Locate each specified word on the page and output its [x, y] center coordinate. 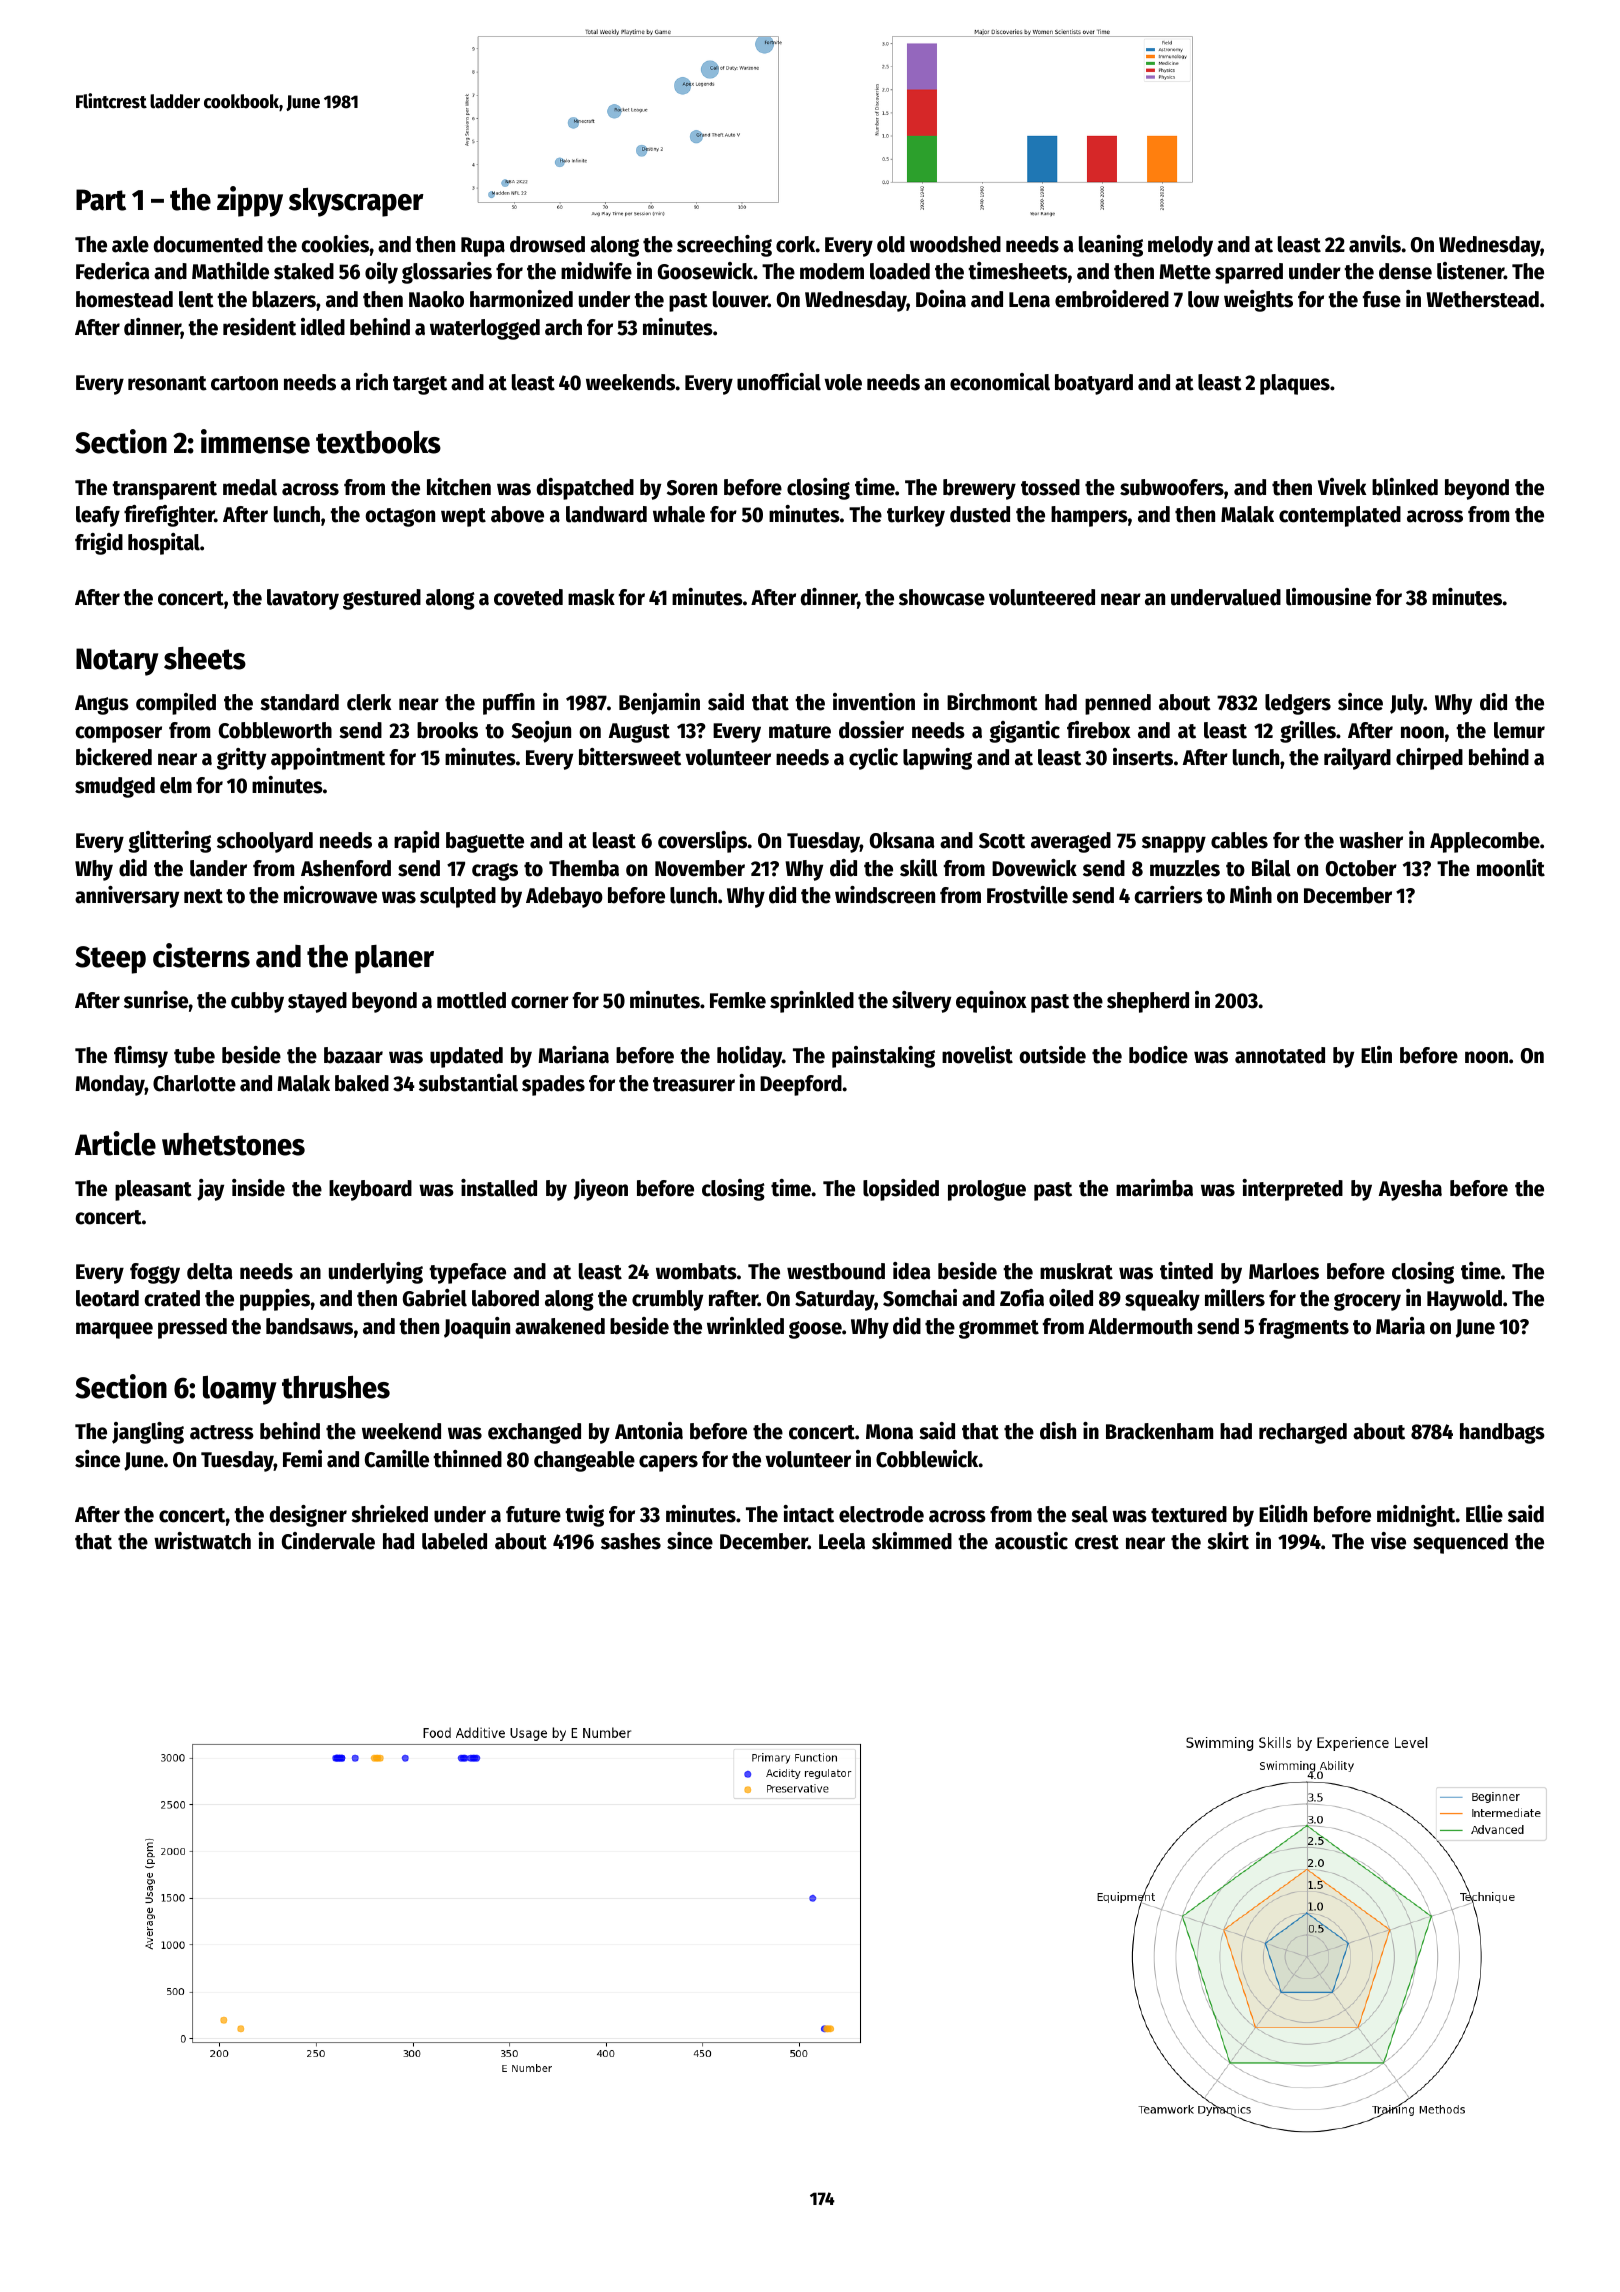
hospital [164, 544]
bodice [1158, 1055]
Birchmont [992, 702]
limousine [1328, 597]
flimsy [141, 1057]
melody [1180, 246]
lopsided [901, 1190]
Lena [1029, 300]
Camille [397, 1459]
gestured [382, 599]
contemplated [1340, 516]
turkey [916, 516]
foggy [155, 1273]
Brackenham [1159, 1431]
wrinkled [745, 1326]
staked [304, 271]
